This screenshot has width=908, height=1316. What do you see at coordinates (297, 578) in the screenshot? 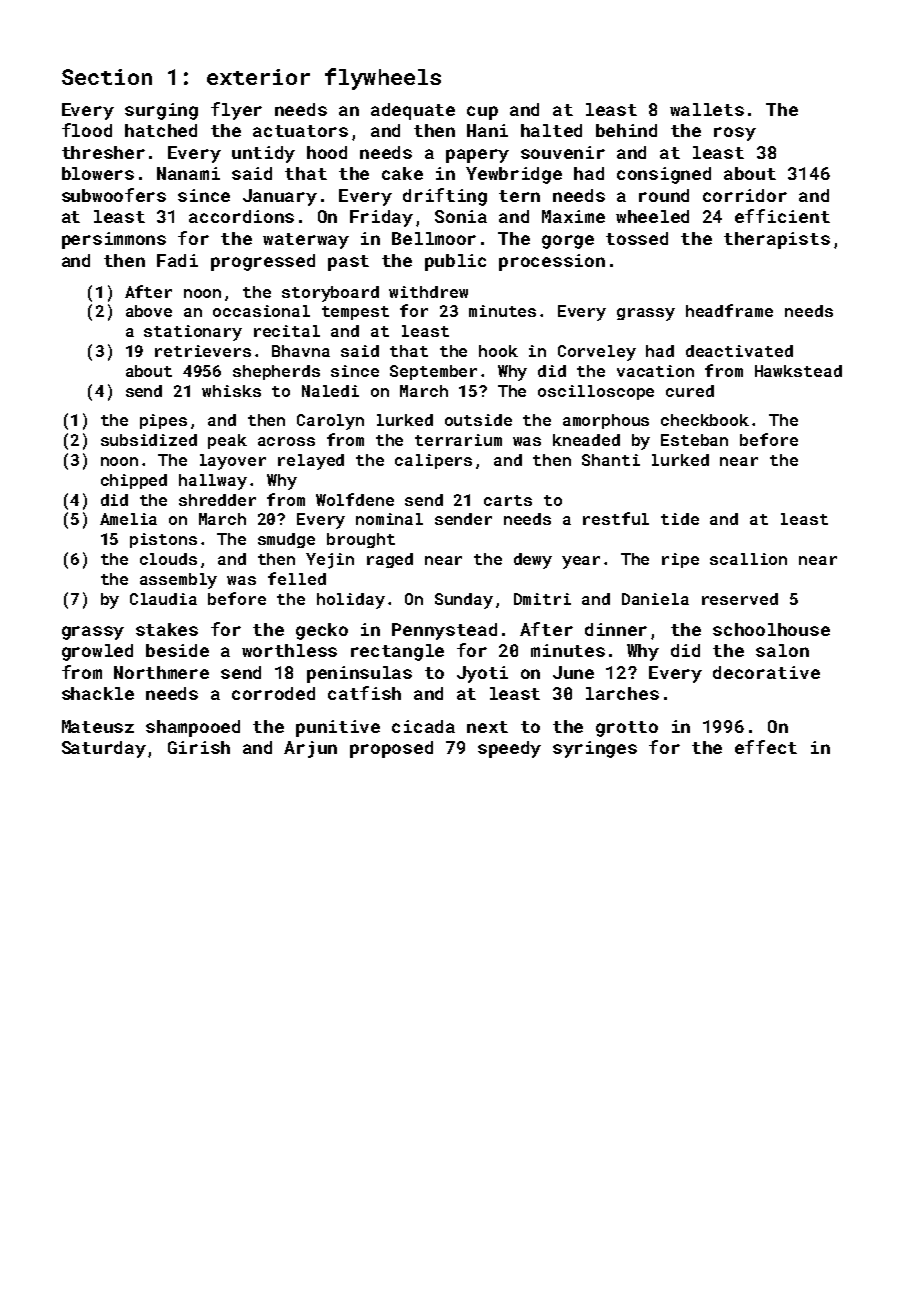
I see `felled` at bounding box center [297, 578].
